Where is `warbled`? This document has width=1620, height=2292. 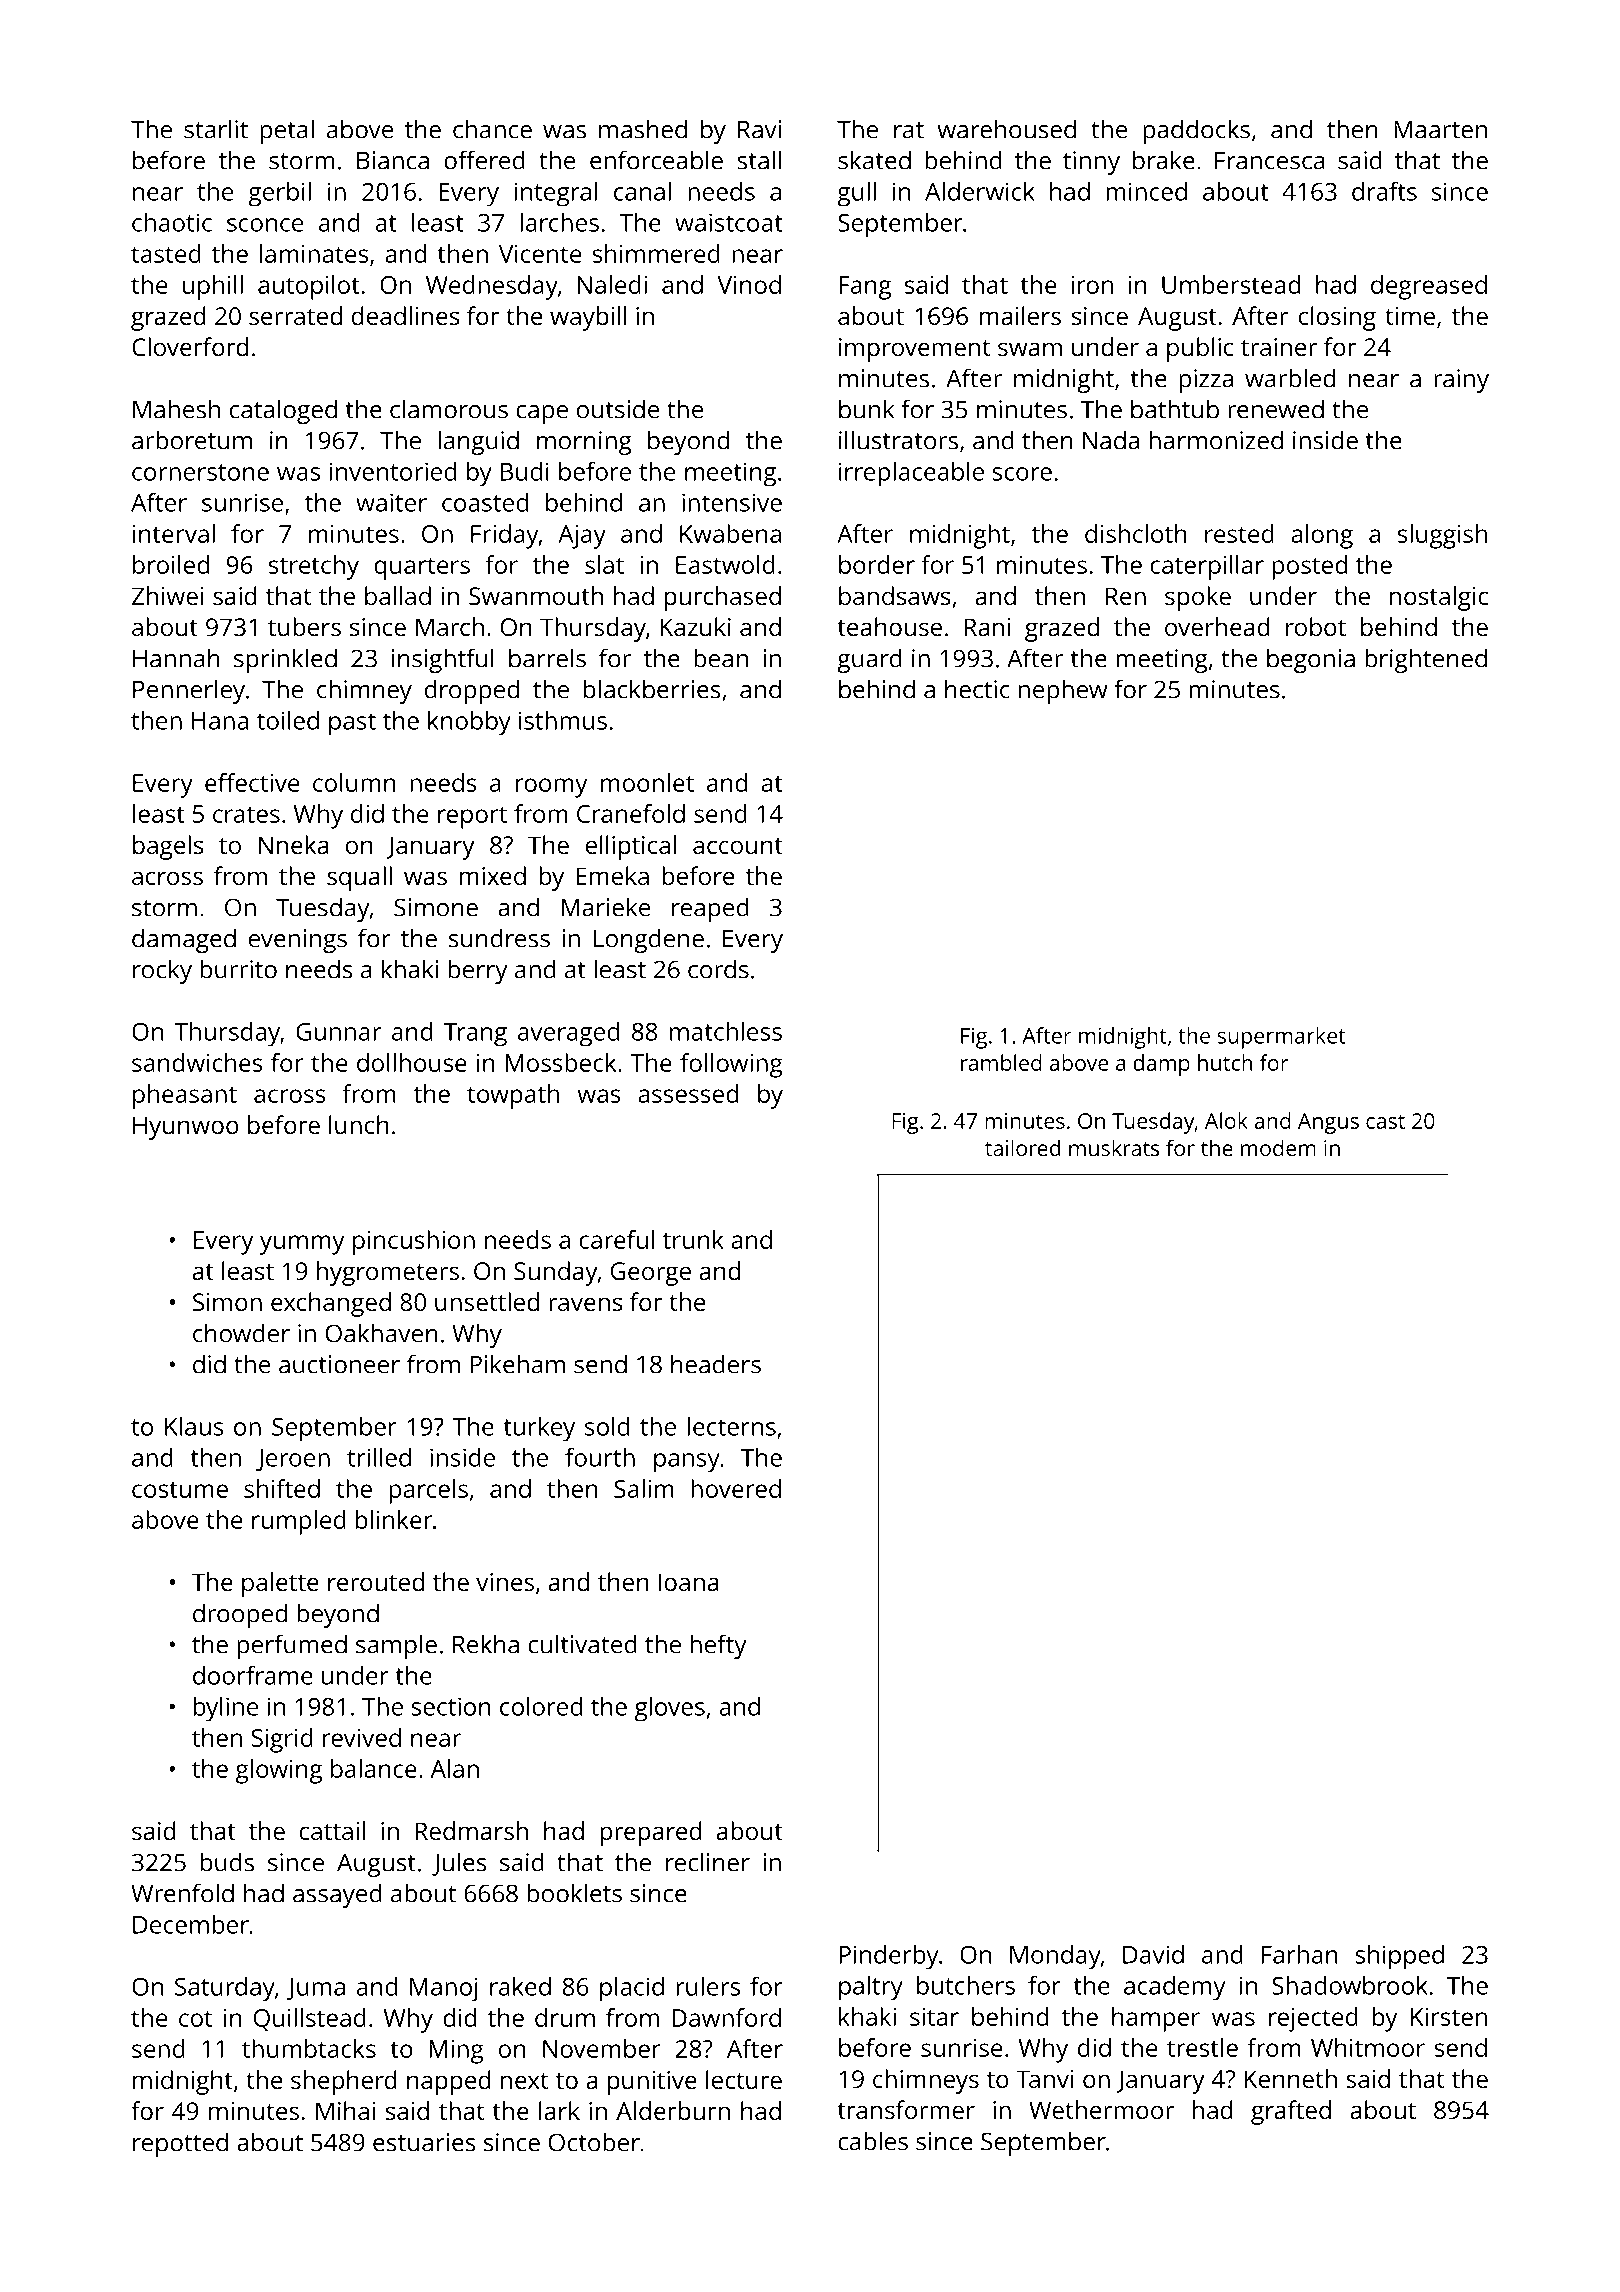
warbled is located at coordinates (1290, 378).
